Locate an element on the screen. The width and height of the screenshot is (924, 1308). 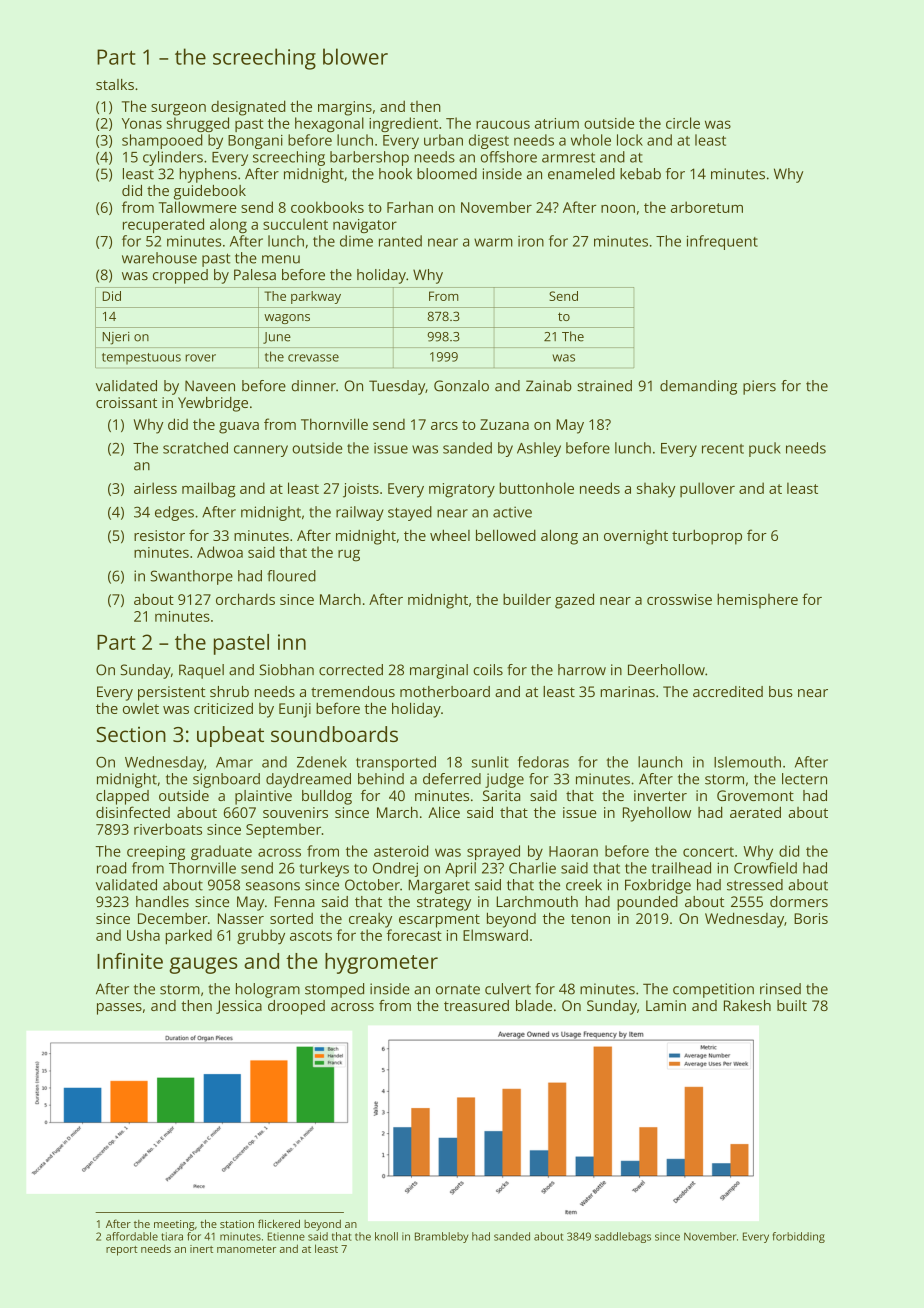
Rakesh is located at coordinates (747, 1005).
